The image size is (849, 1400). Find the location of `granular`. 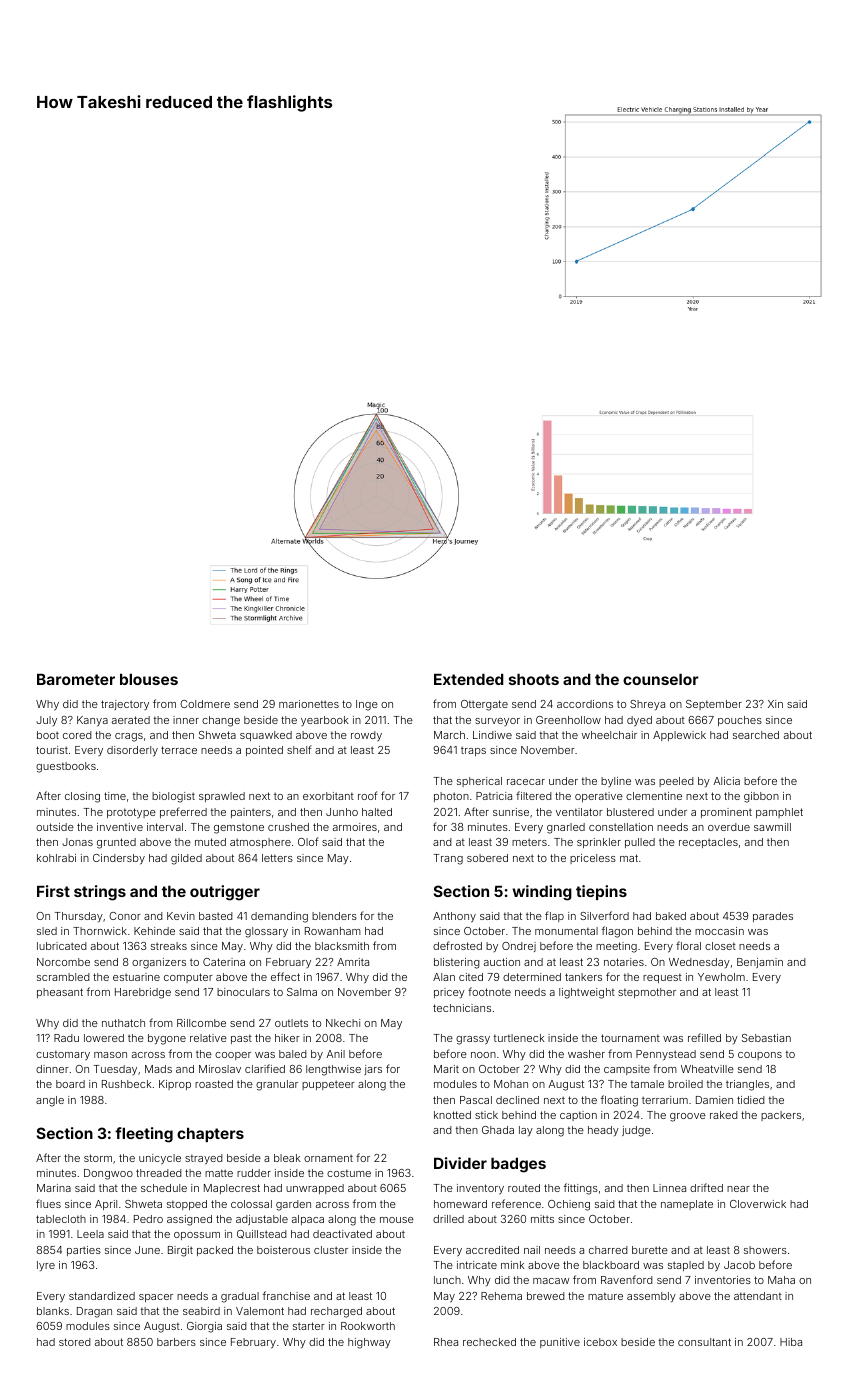

granular is located at coordinates (277, 1085).
